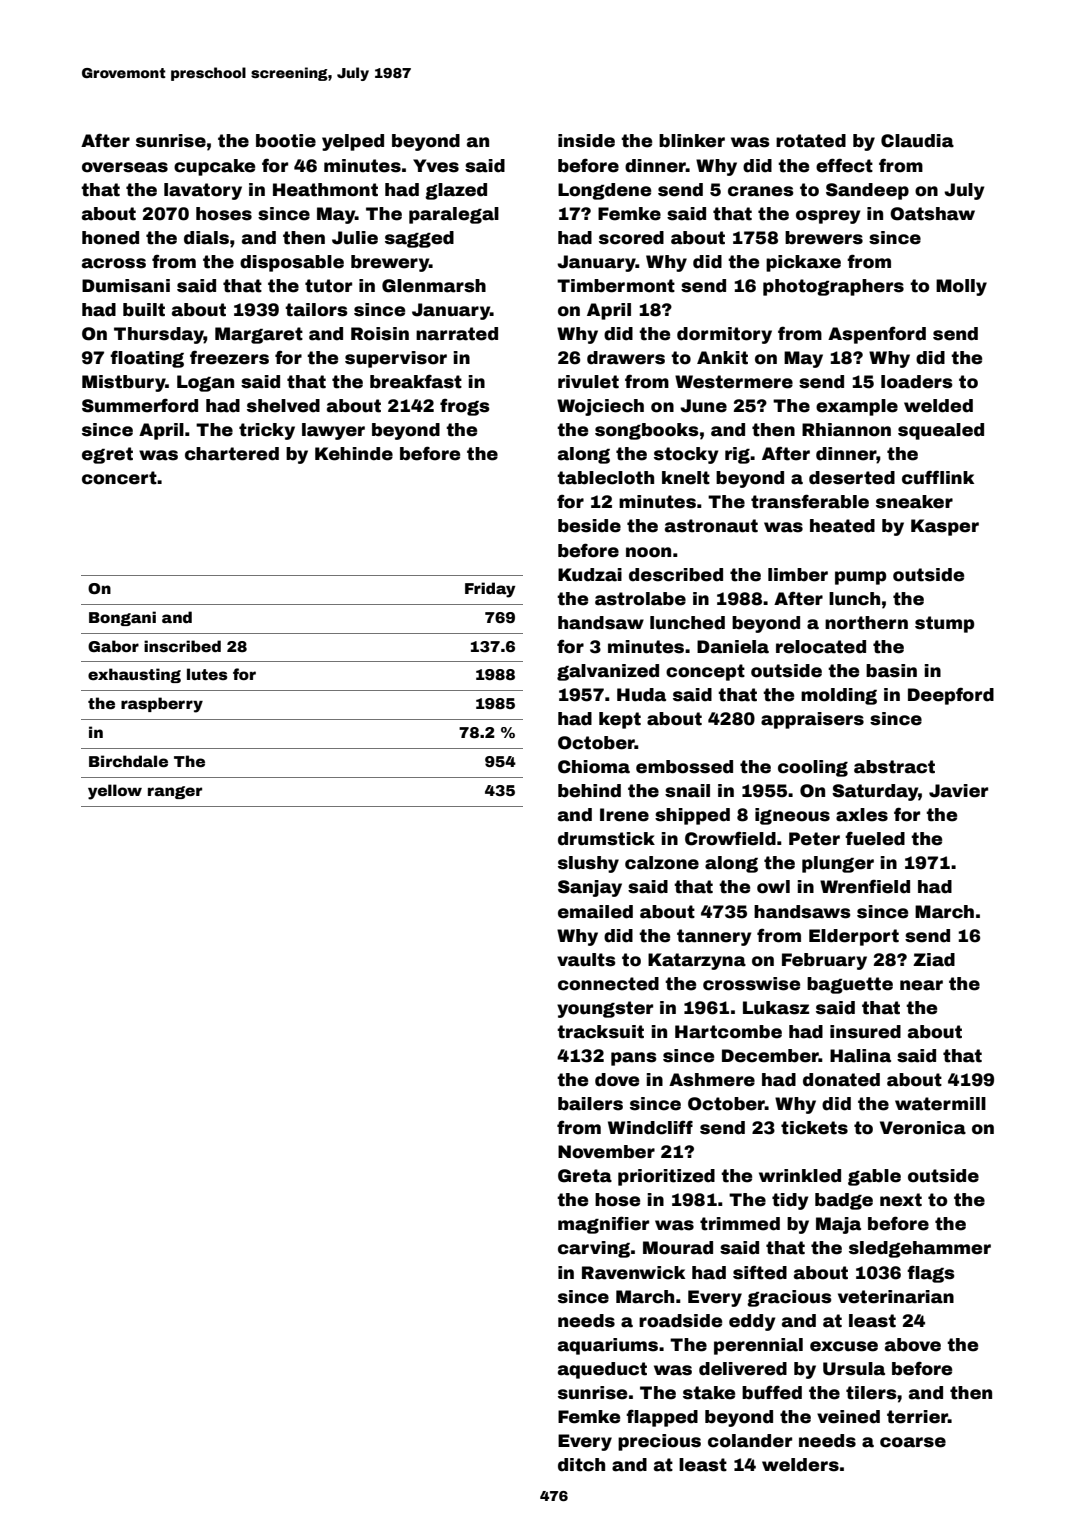 The height and width of the screenshot is (1528, 1080). I want to click on rig, so click(737, 455).
